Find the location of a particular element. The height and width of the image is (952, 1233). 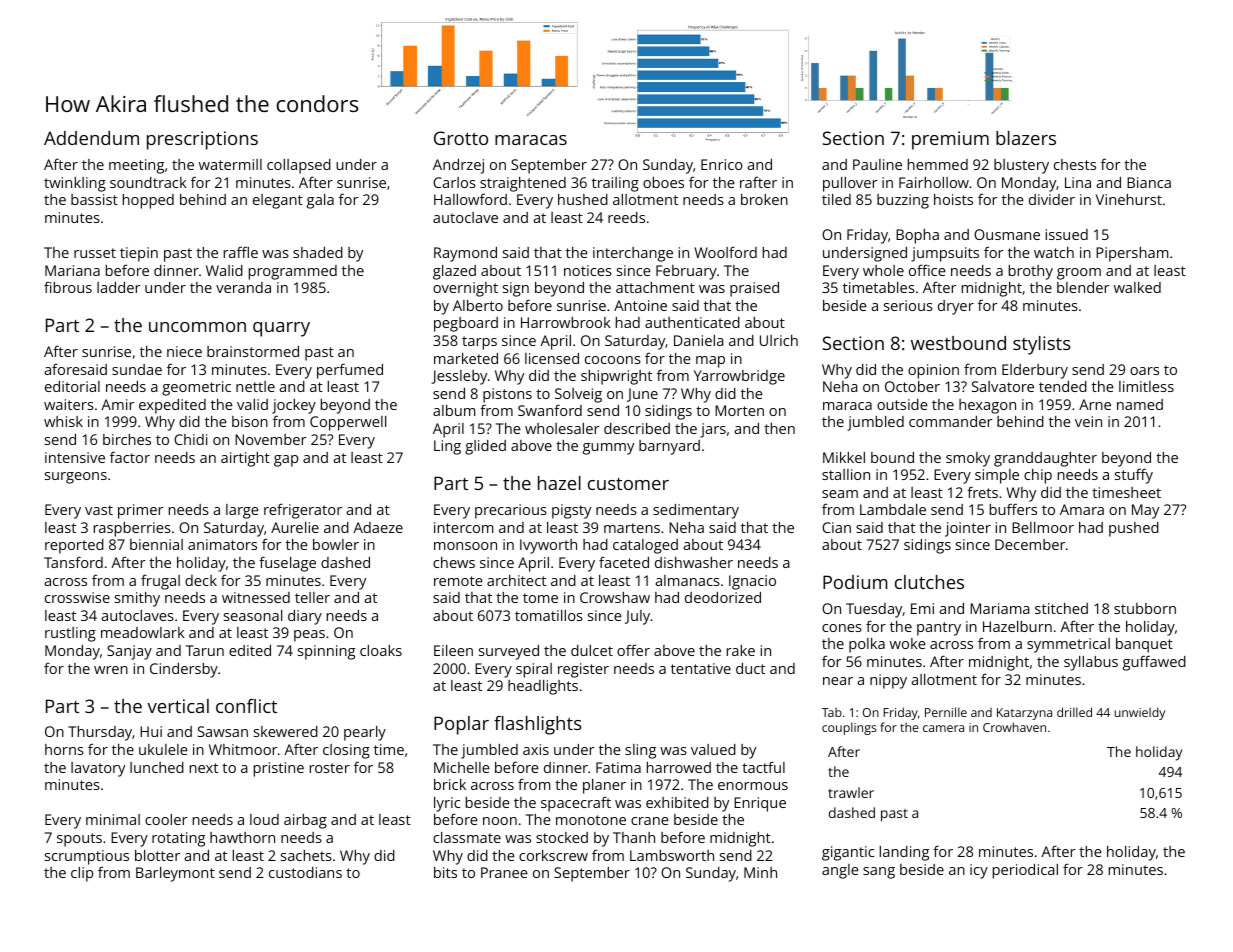

animators is located at coordinates (222, 544).
